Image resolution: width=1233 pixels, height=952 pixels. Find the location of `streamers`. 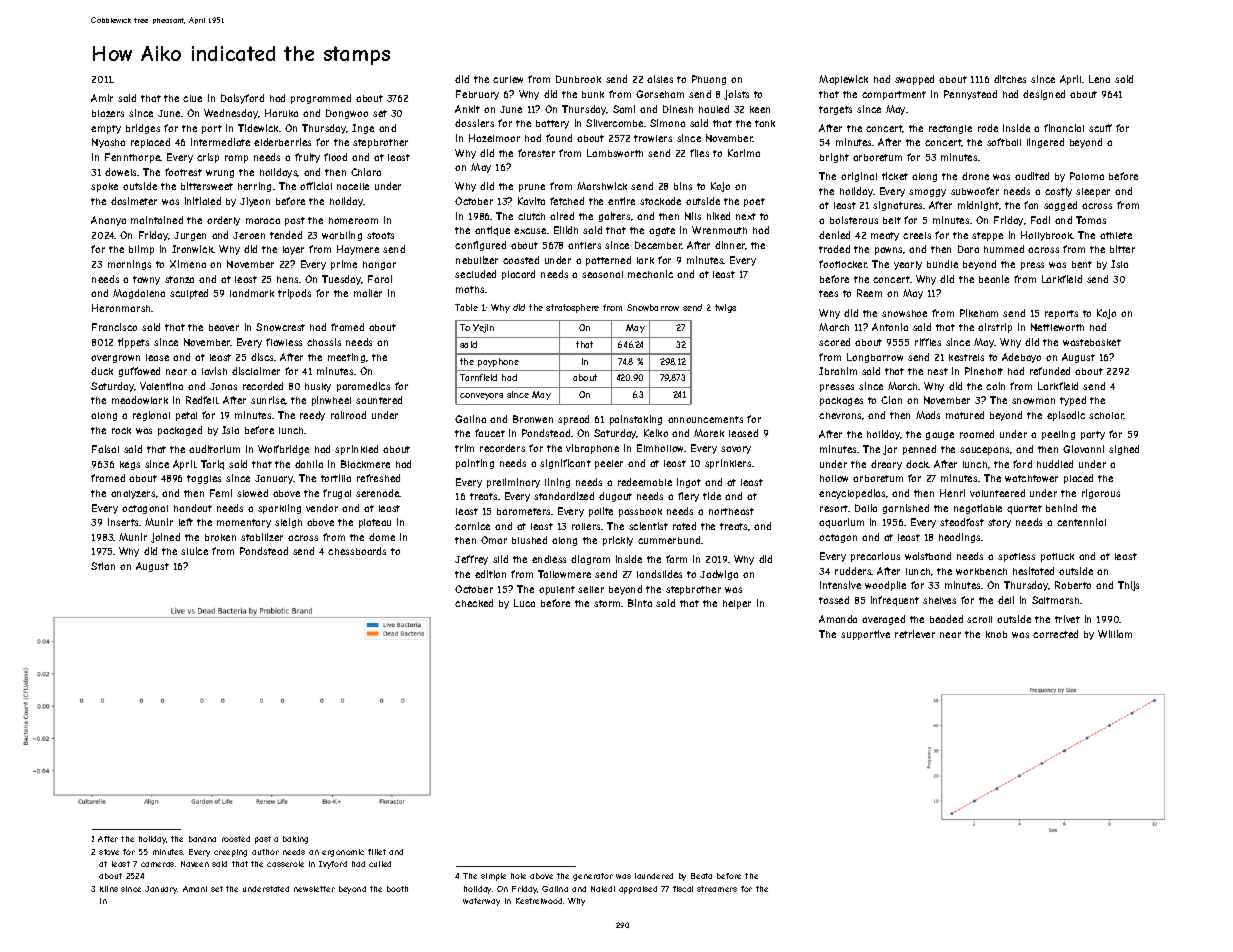

streamers is located at coordinates (717, 889).
